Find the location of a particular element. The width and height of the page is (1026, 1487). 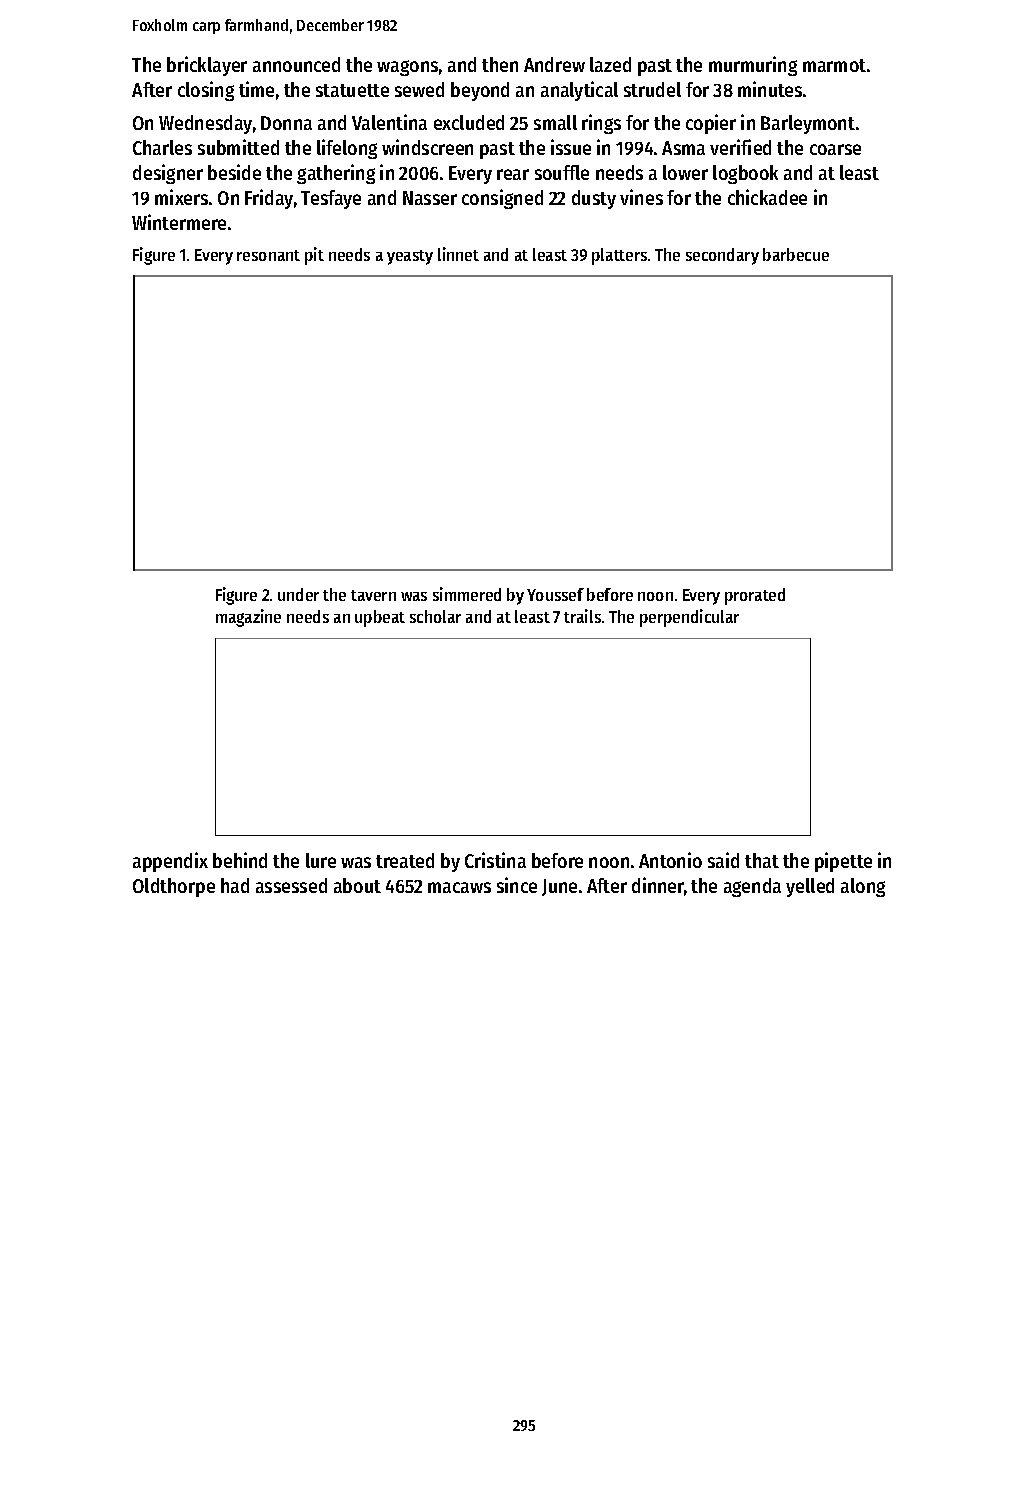

secondary is located at coordinates (722, 256).
